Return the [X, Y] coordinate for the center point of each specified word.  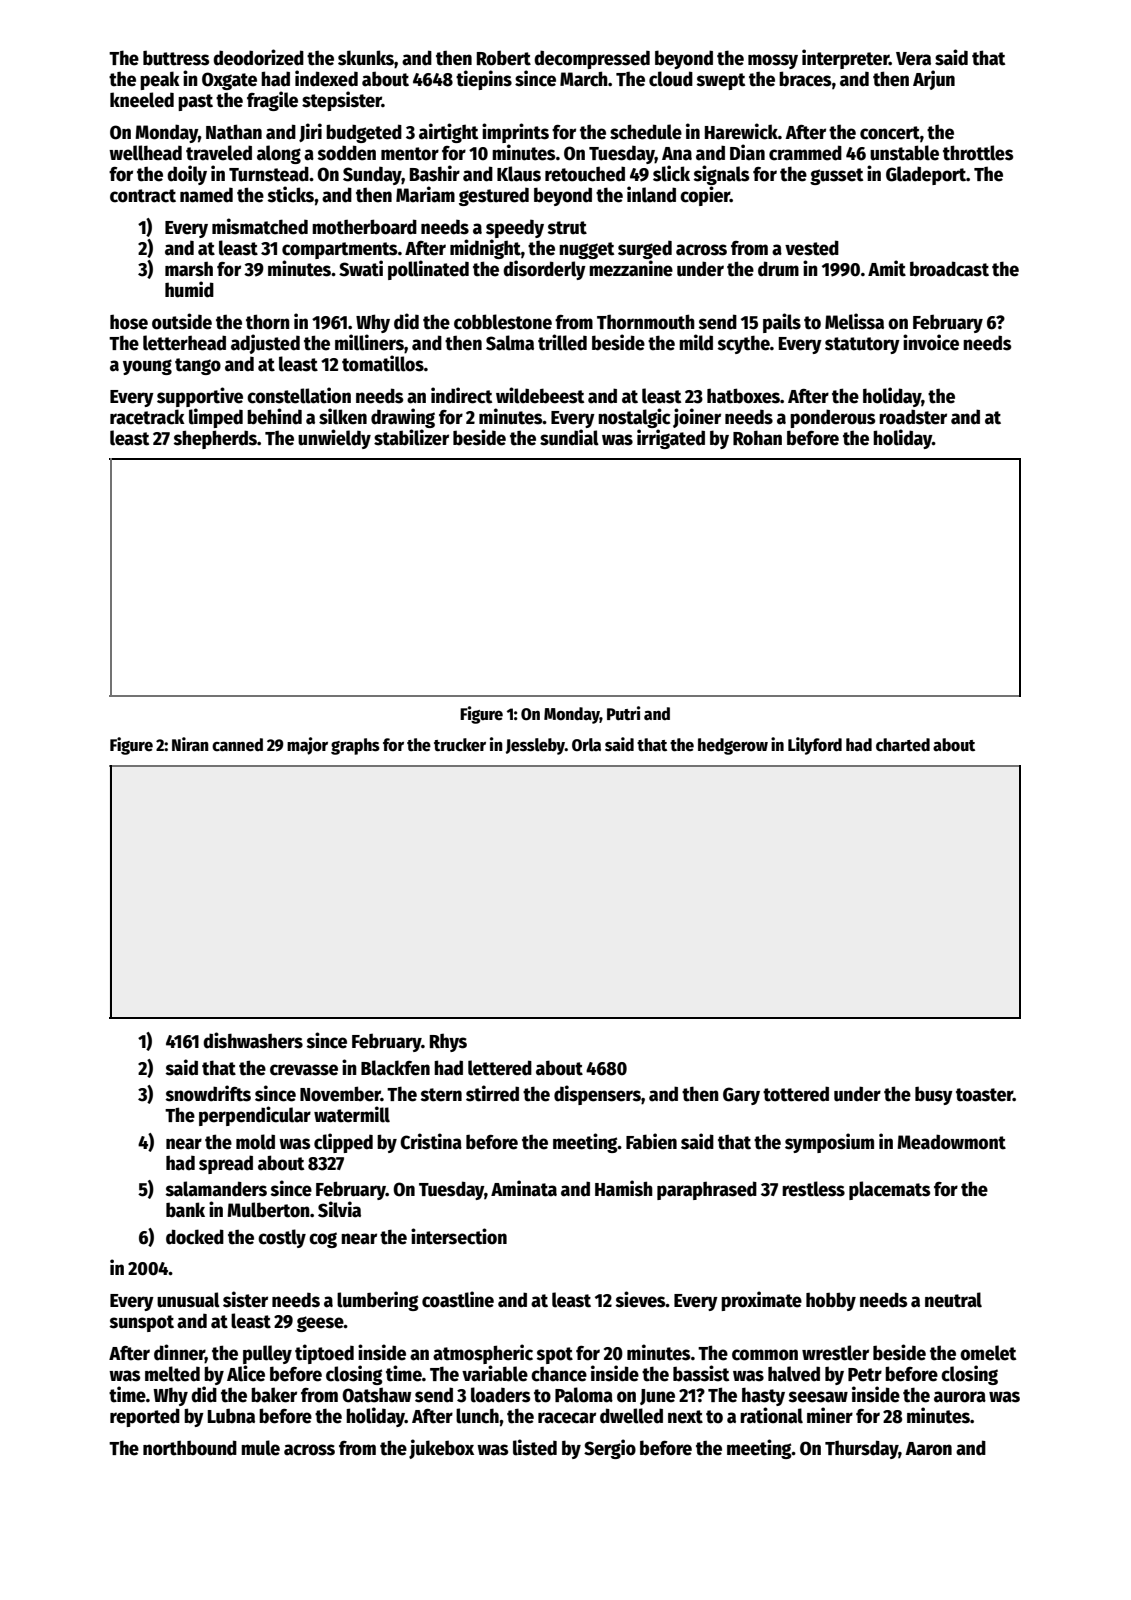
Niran [190, 744]
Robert [504, 58]
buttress [176, 58]
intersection [459, 1236]
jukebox [441, 1449]
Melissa [854, 321]
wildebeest [540, 395]
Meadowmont [951, 1142]
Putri [623, 713]
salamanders [216, 1189]
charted [903, 745]
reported [145, 1417]
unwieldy [334, 439]
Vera [913, 59]
